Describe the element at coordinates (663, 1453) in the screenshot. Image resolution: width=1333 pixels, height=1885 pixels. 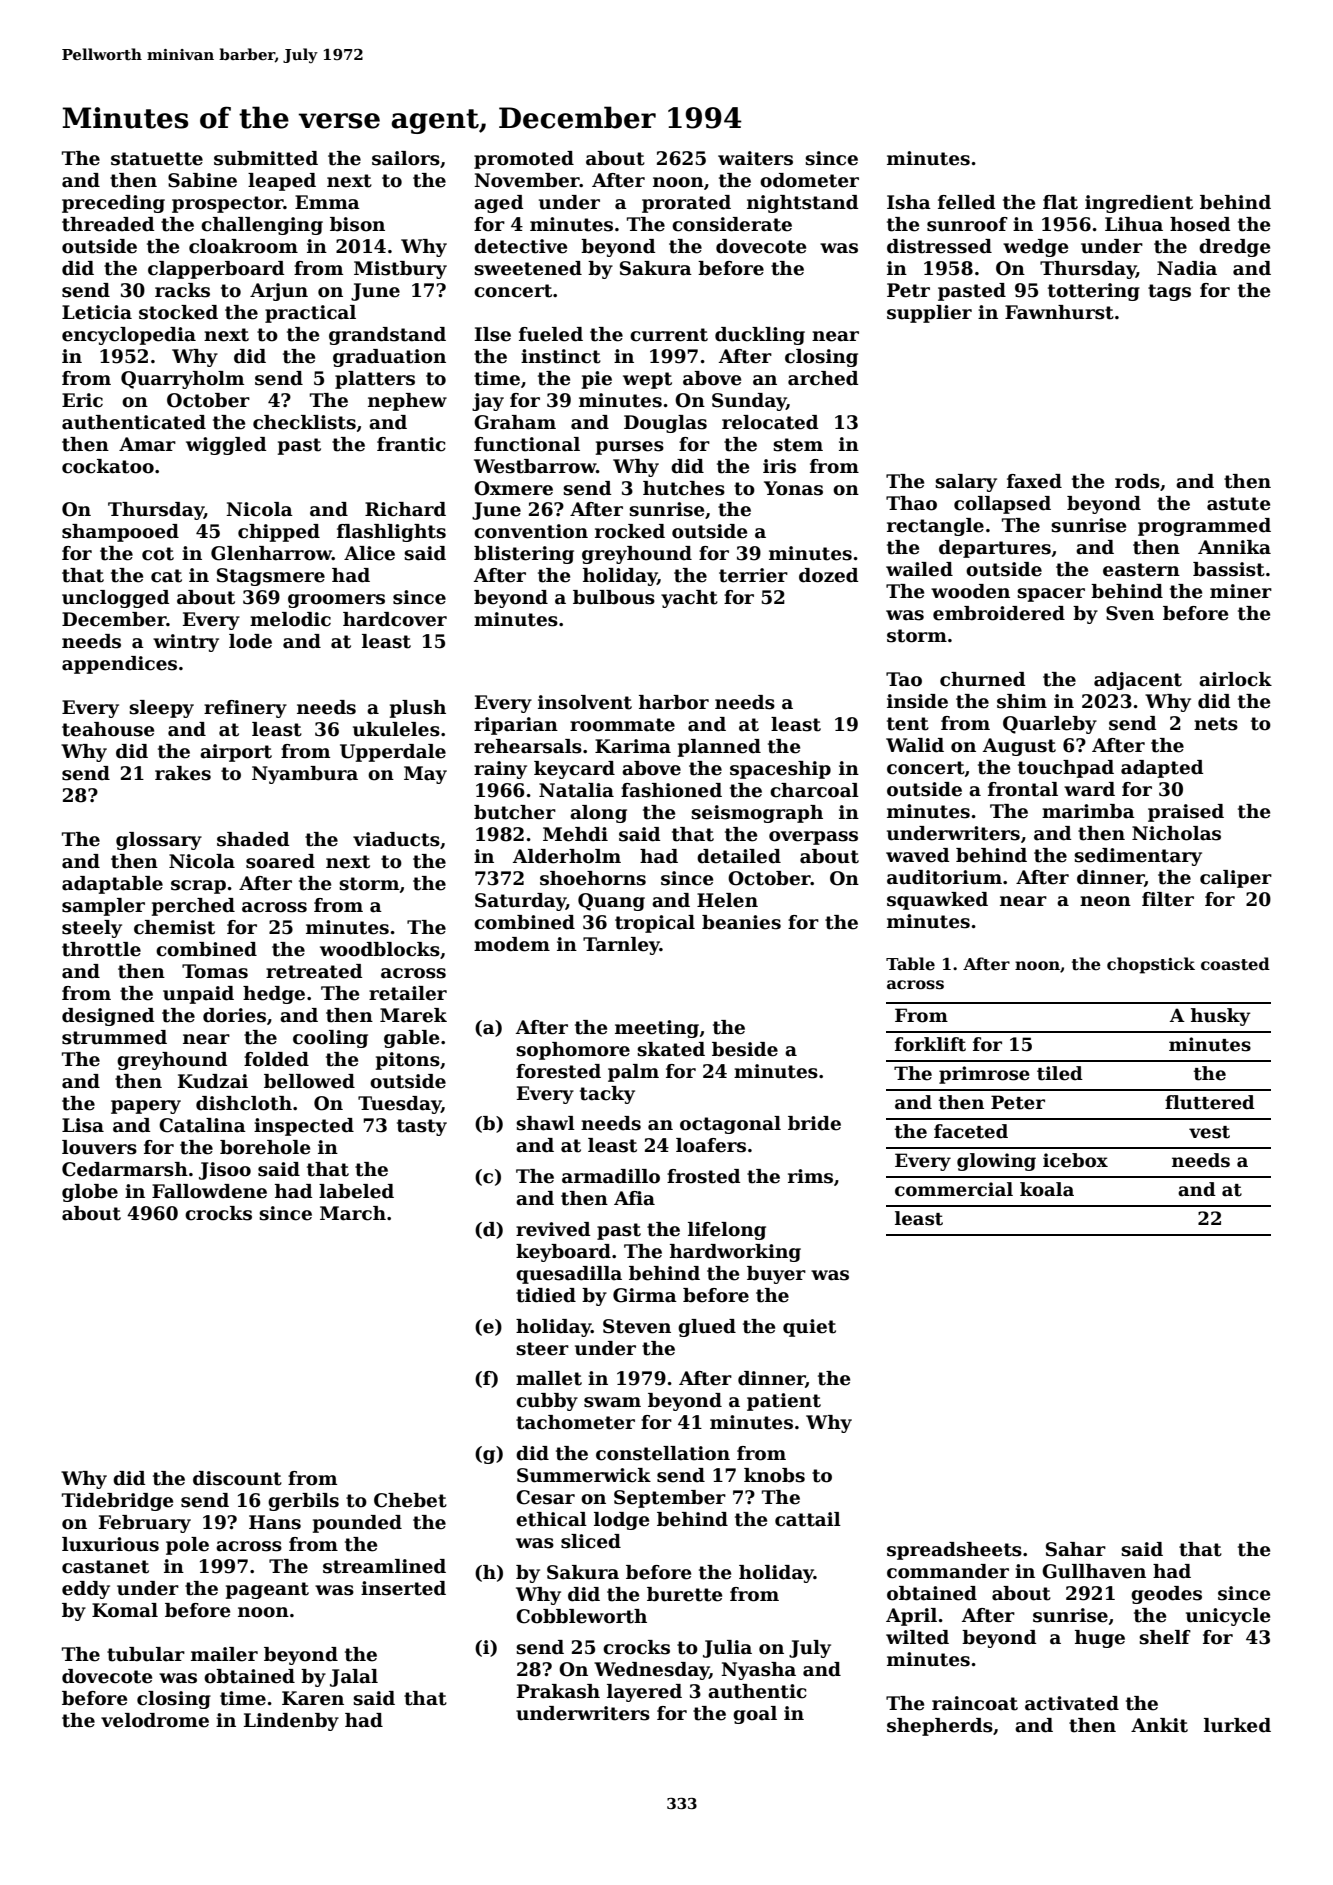
I see `constellation` at that location.
